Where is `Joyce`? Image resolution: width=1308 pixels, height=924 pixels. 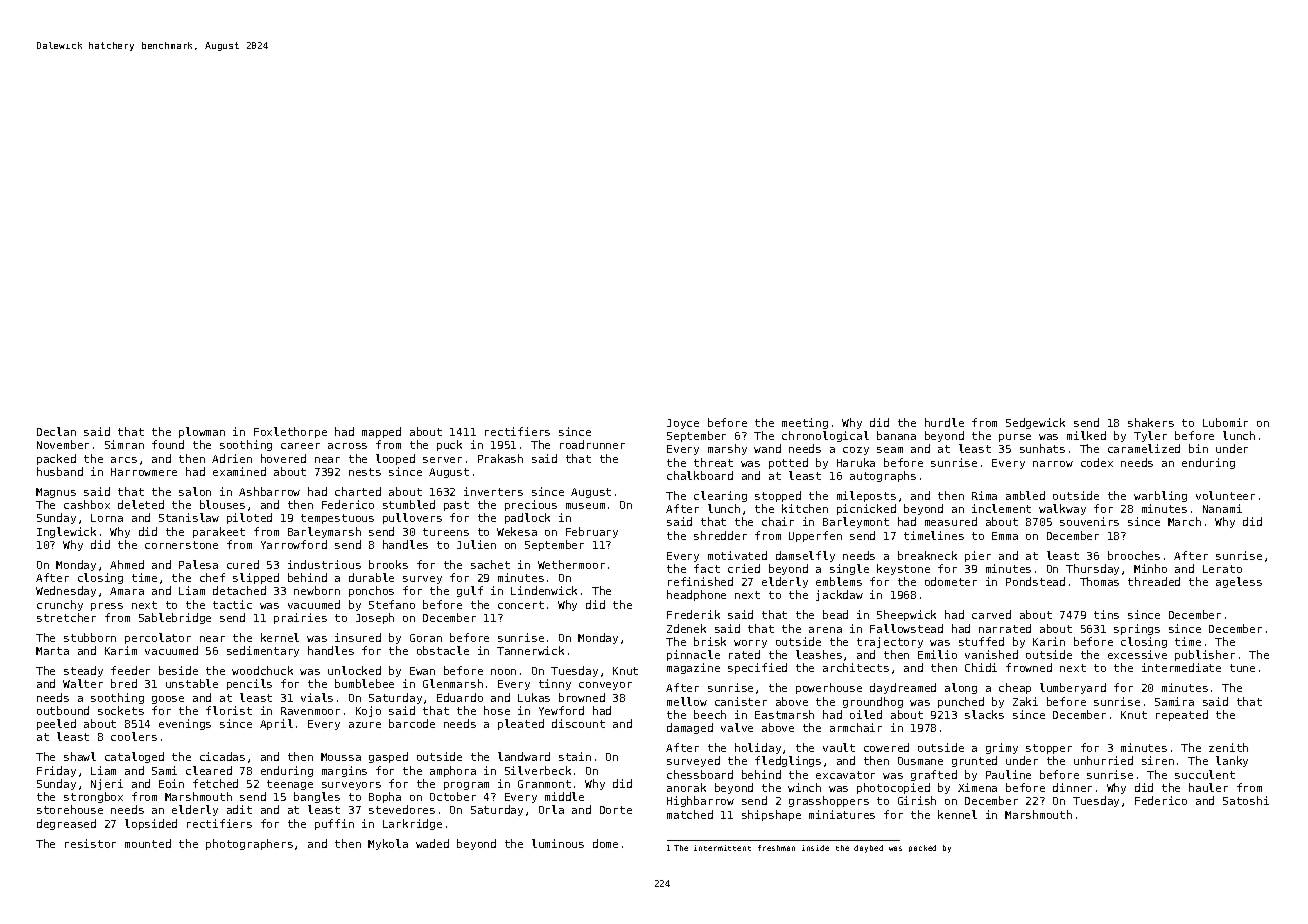 Joyce is located at coordinates (683, 424).
